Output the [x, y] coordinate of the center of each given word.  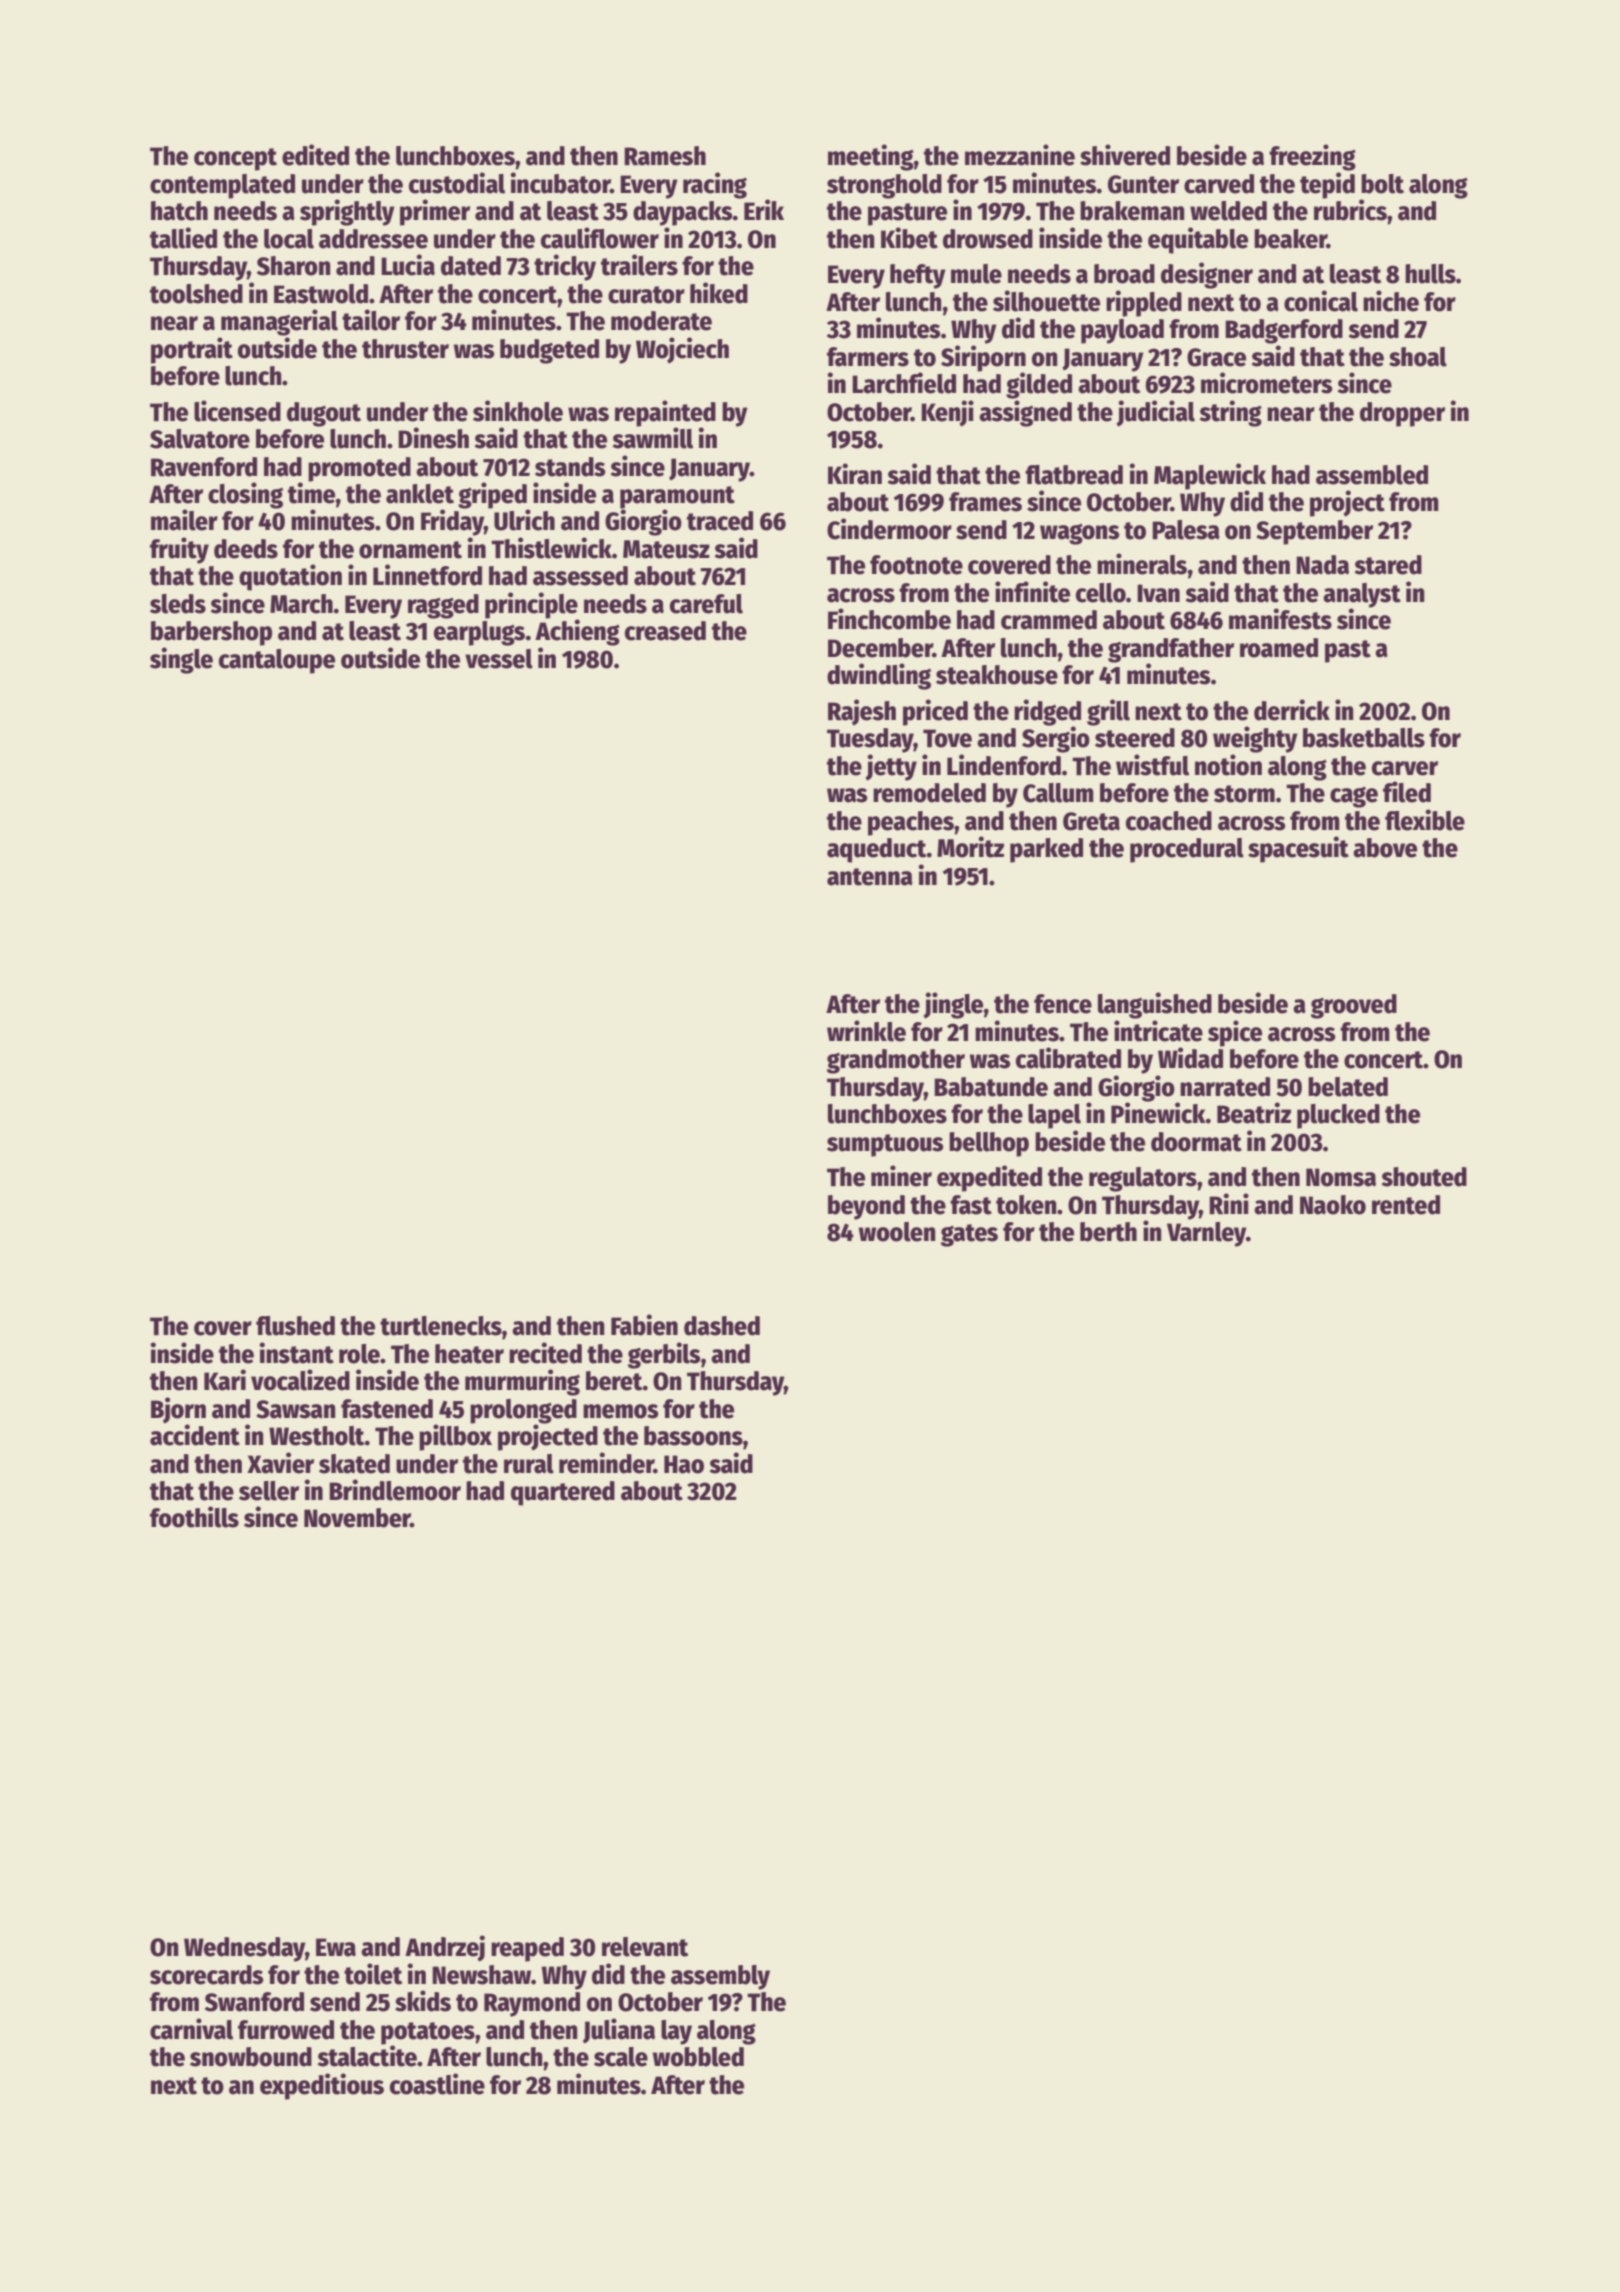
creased [665, 631]
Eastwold [321, 294]
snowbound [251, 2057]
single [181, 660]
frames [985, 502]
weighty [1255, 739]
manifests [1280, 619]
